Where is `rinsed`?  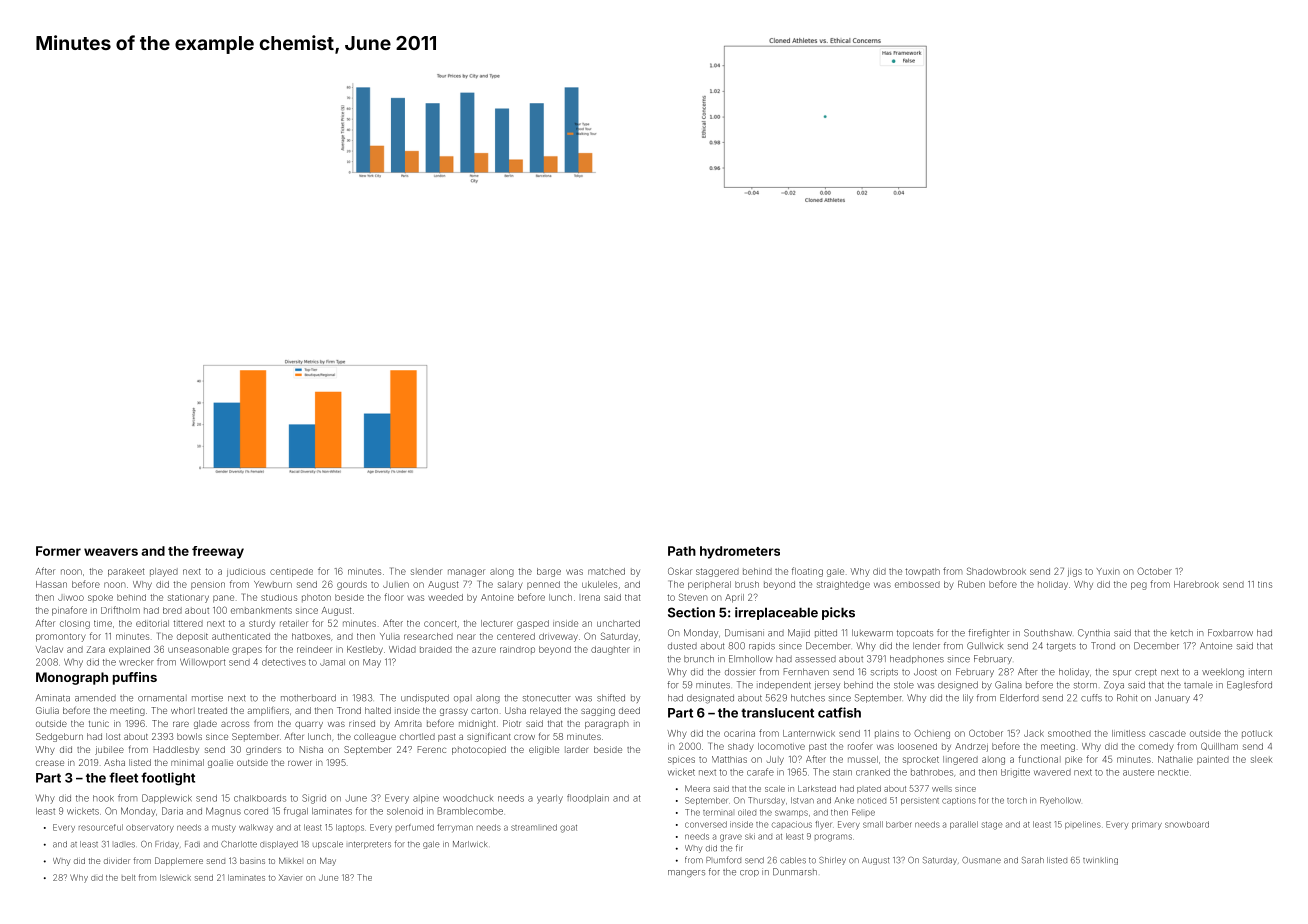
rinsed is located at coordinates (362, 723).
